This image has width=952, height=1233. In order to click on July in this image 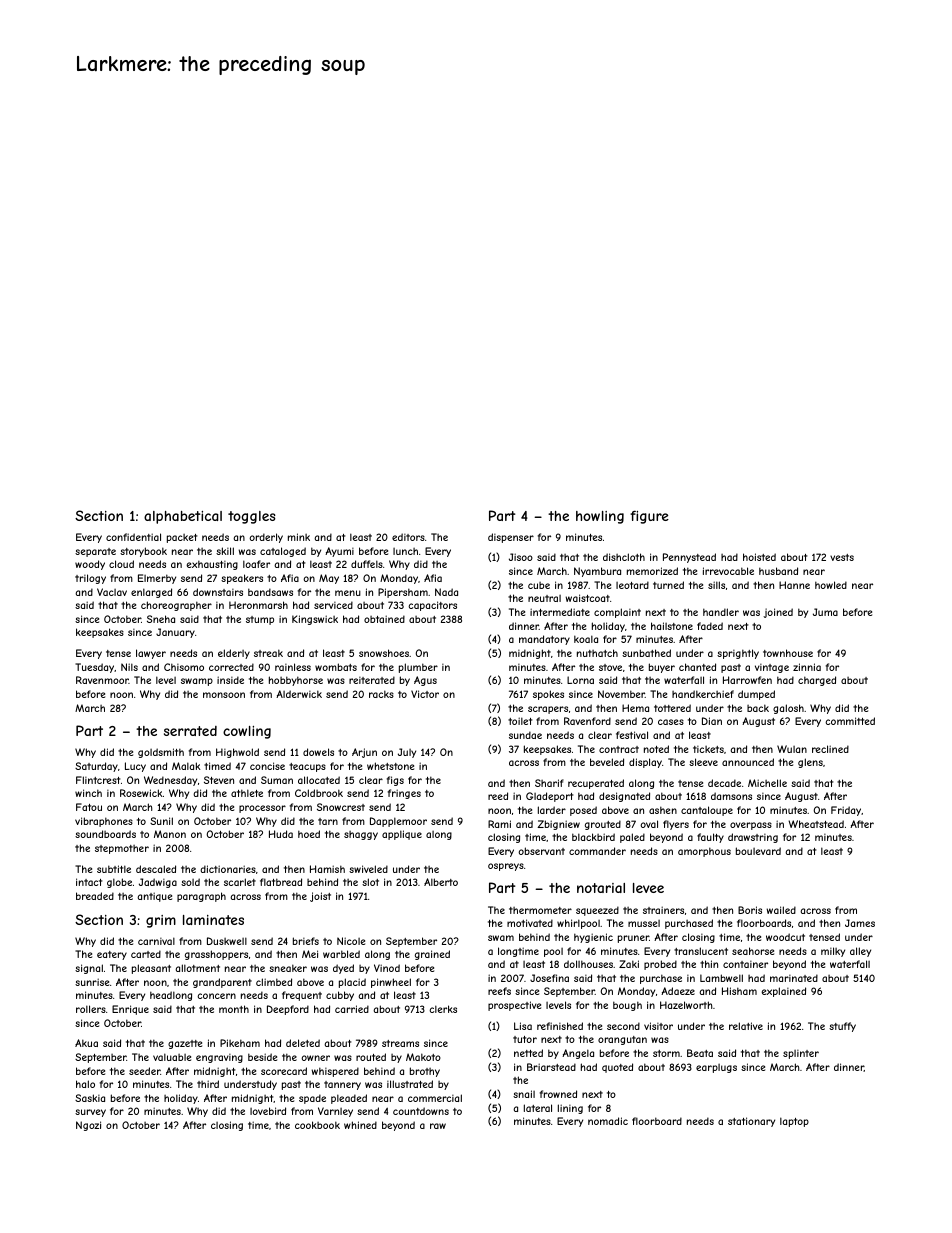, I will do `click(407, 753)`.
